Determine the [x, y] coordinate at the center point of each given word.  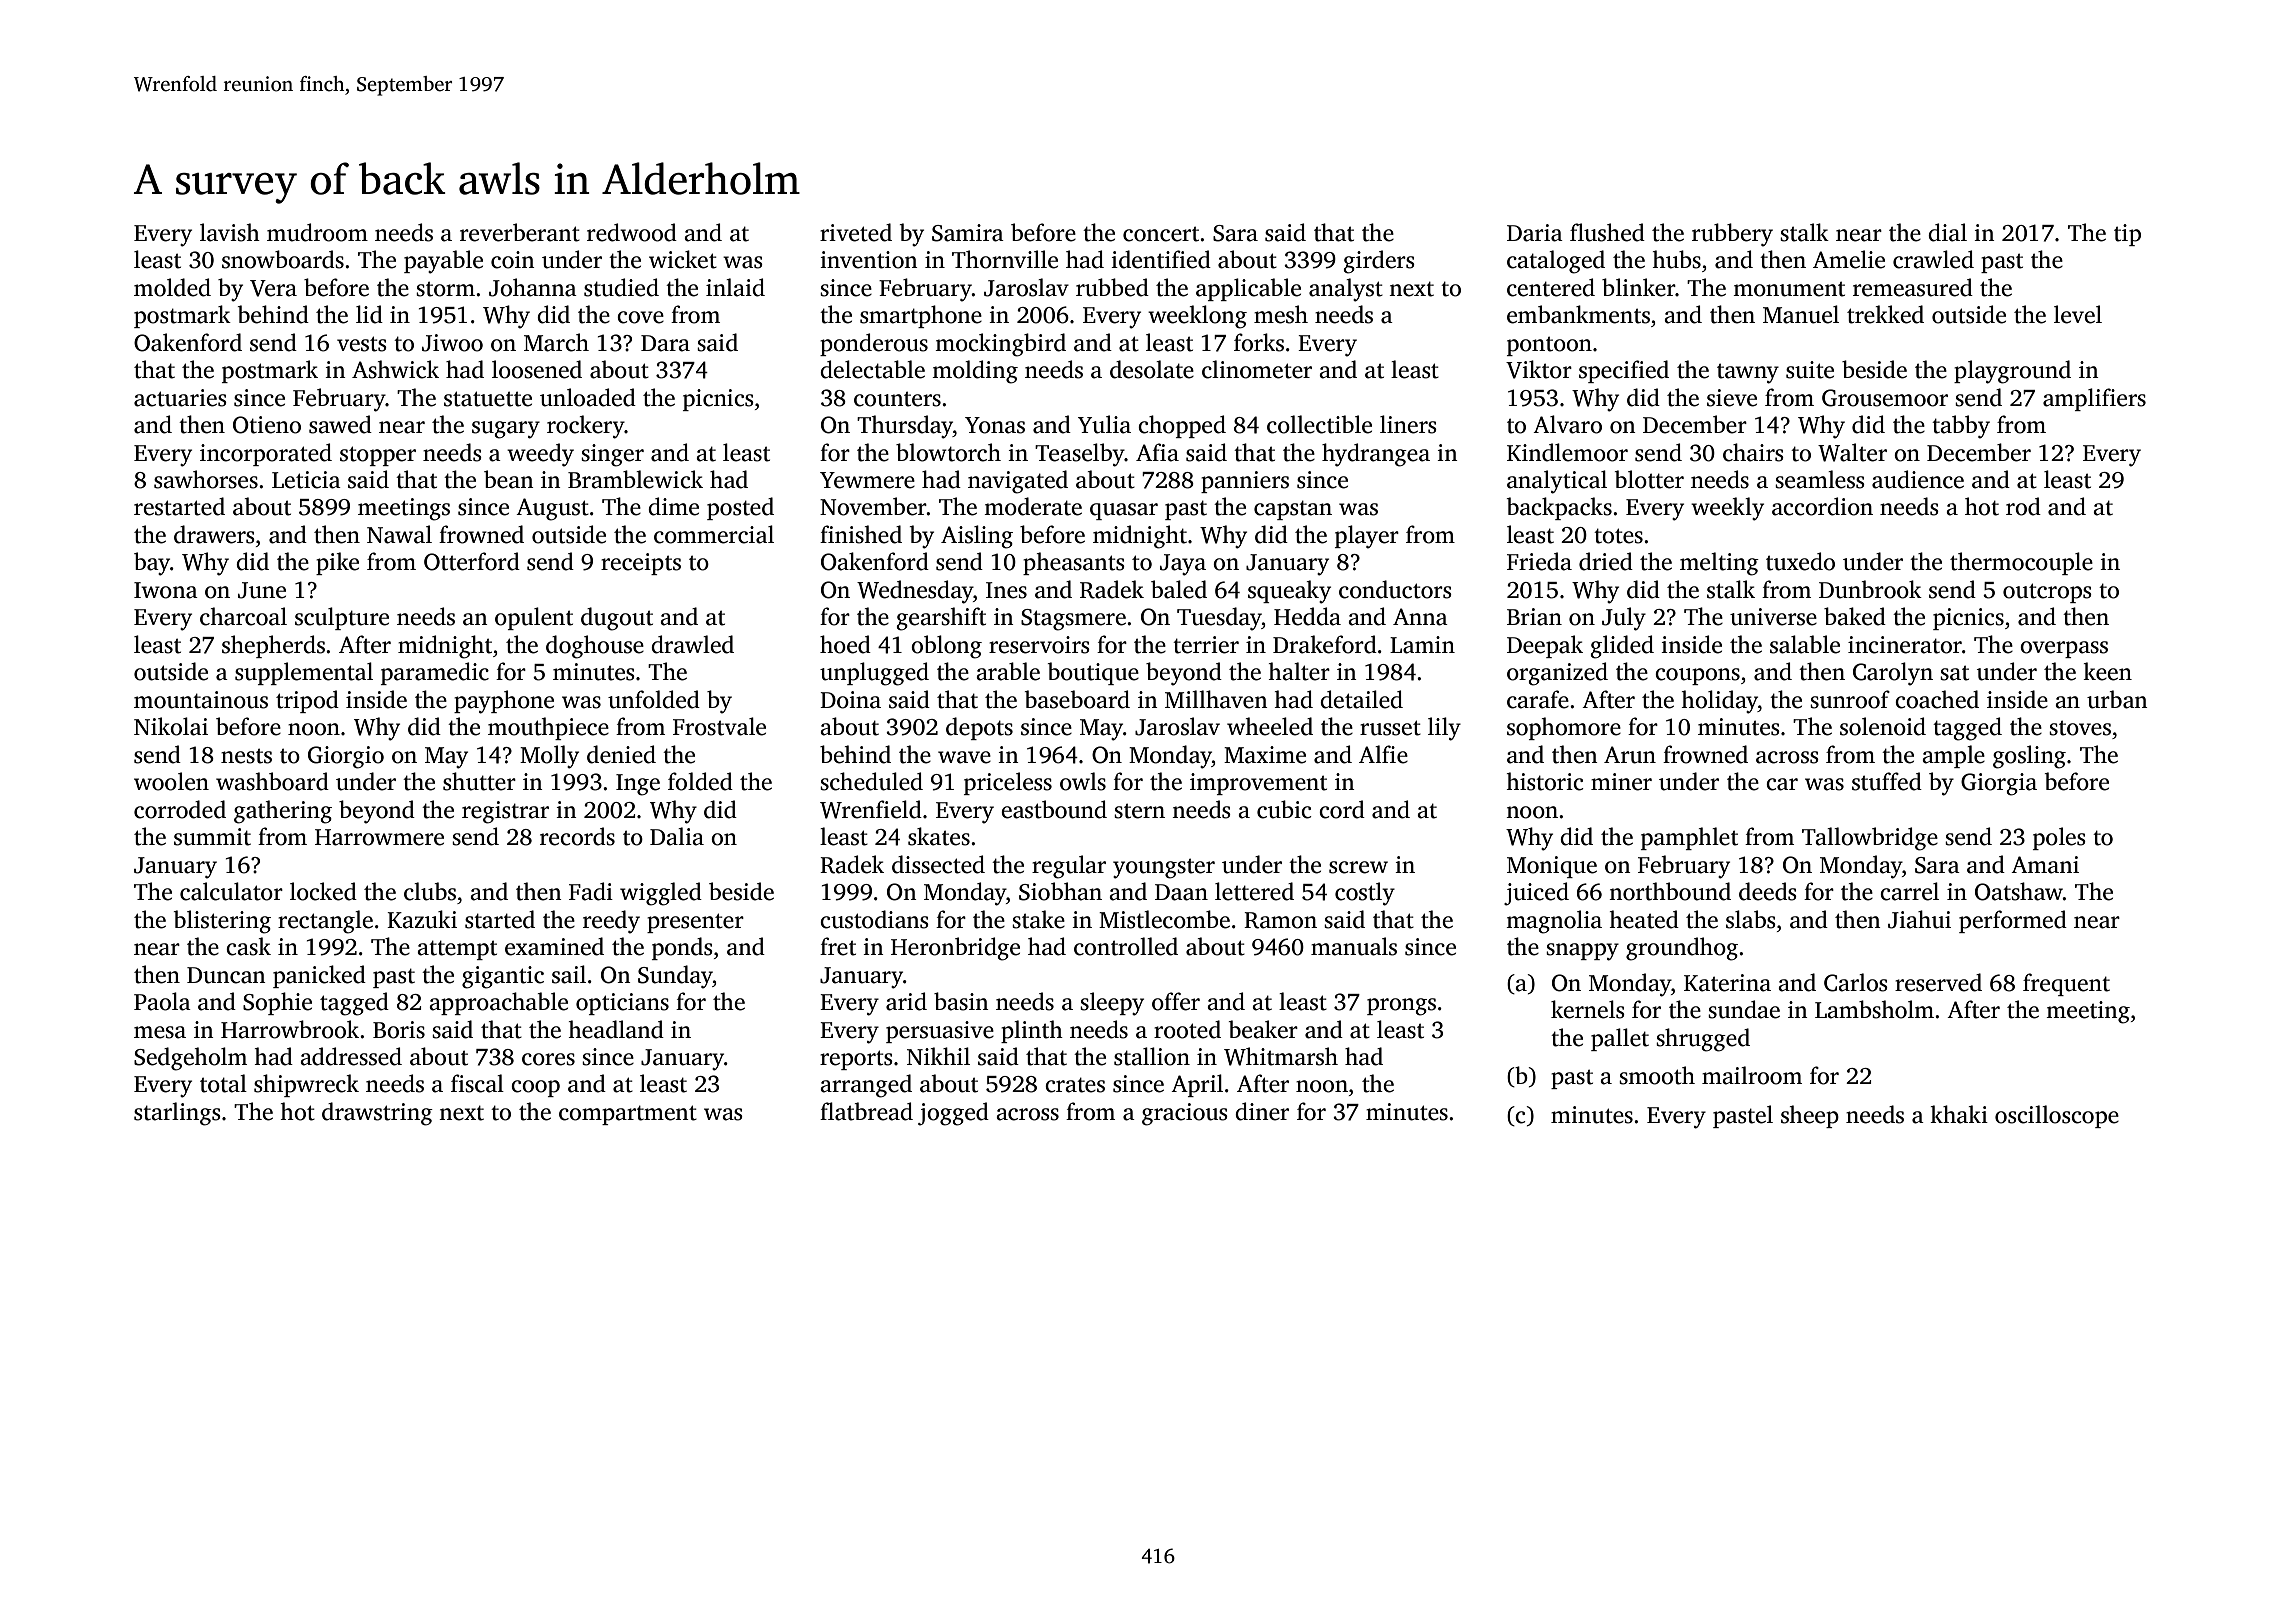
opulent [534, 618]
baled [1179, 589]
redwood [632, 232]
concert [1161, 234]
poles [2059, 838]
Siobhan [1060, 891]
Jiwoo [452, 343]
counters [897, 399]
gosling [2029, 757]
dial [1947, 232]
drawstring [377, 1114]
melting [1719, 564]
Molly [549, 757]
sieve [1732, 398]
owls [1083, 781]
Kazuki [422, 919]
